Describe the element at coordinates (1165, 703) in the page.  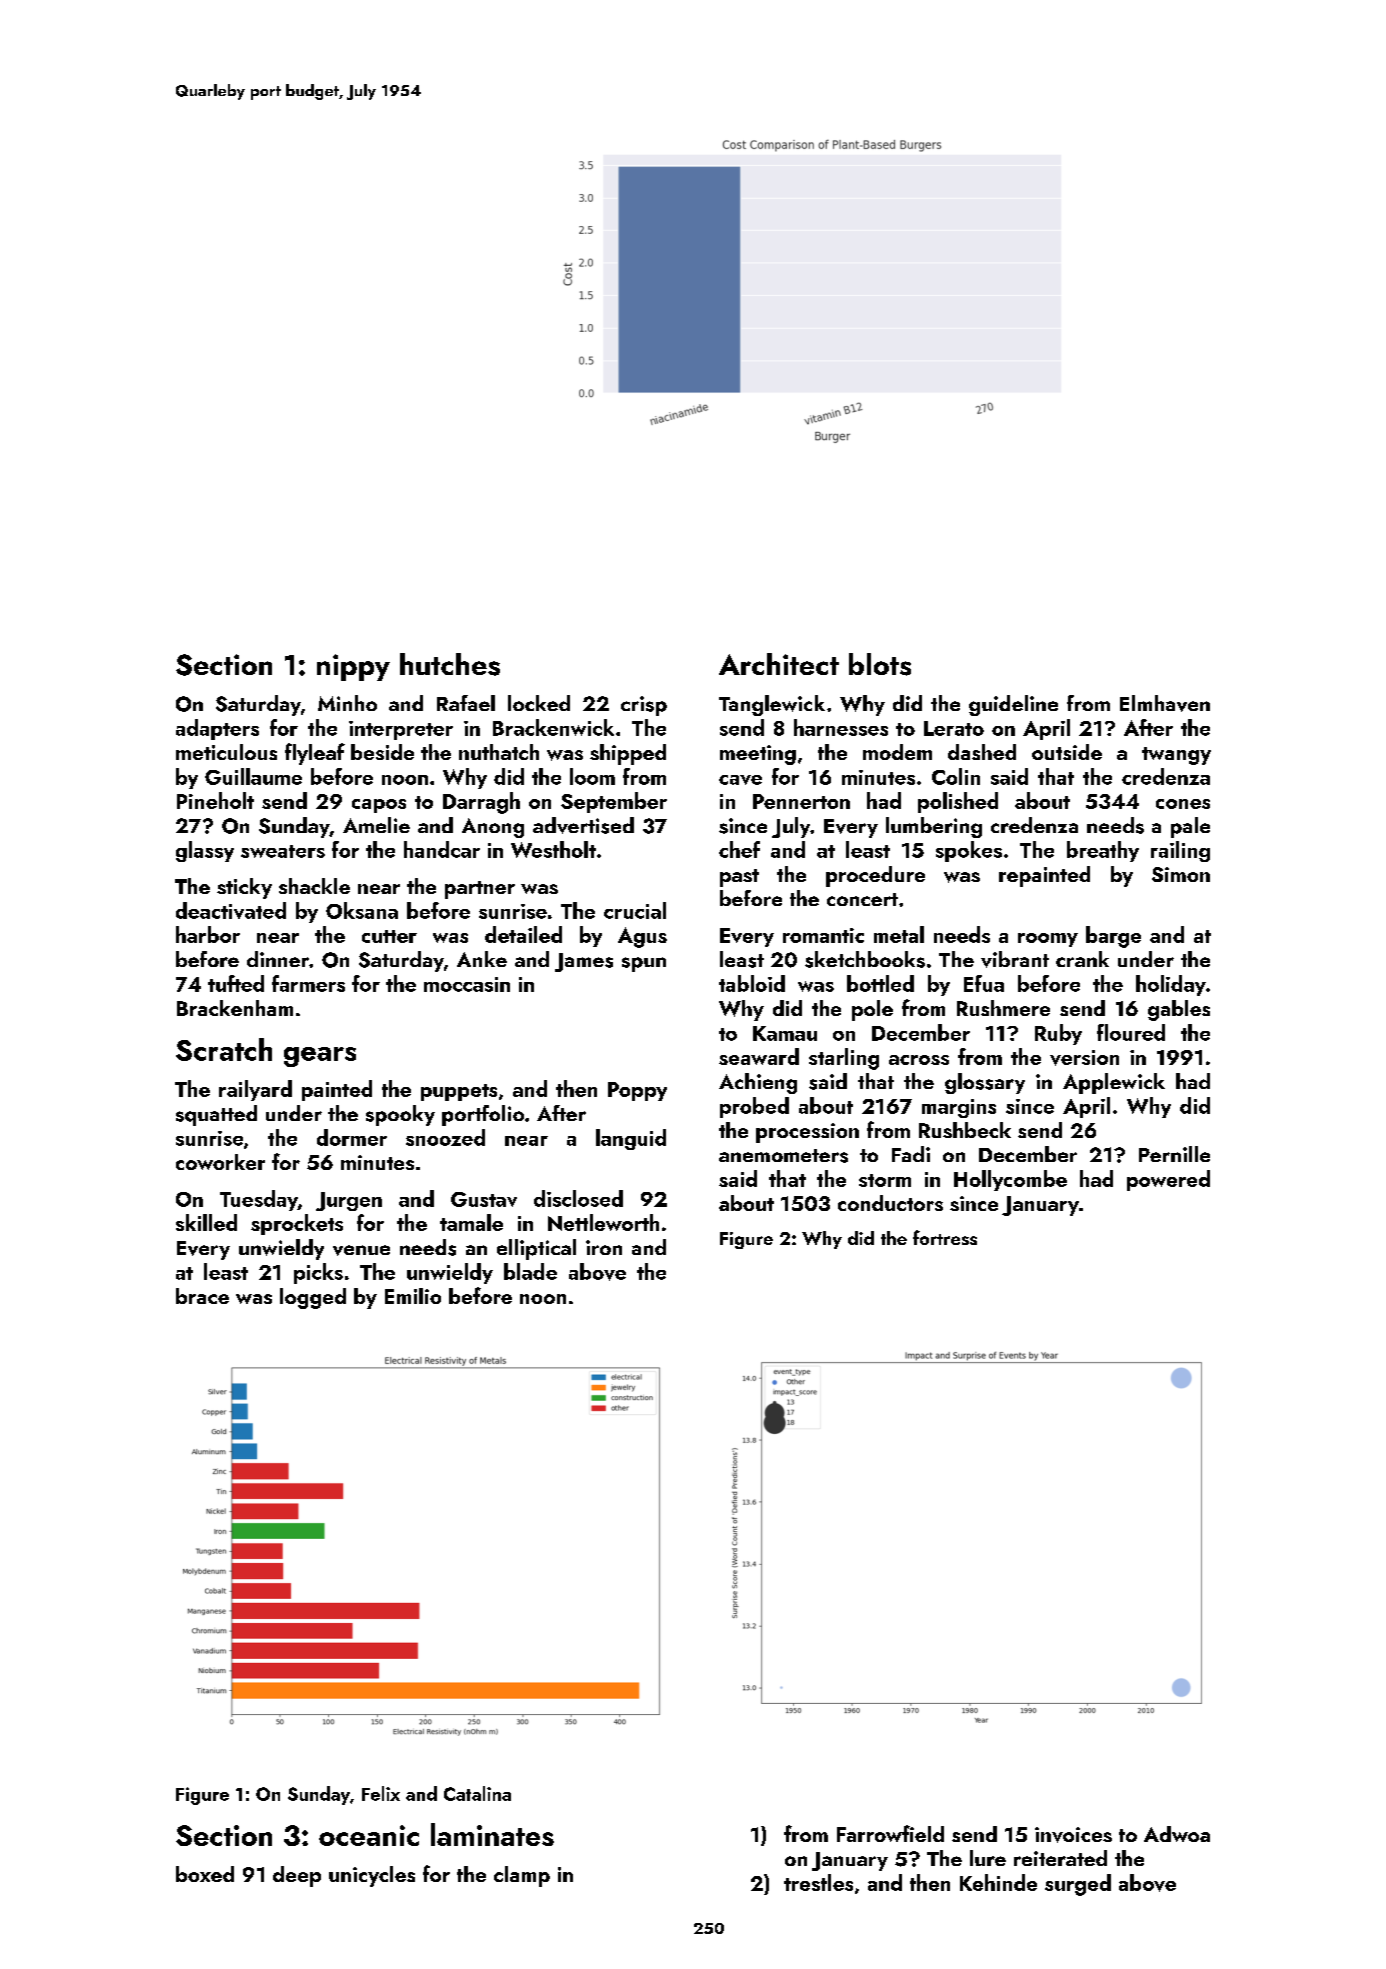
I see `Elmhaven` at that location.
